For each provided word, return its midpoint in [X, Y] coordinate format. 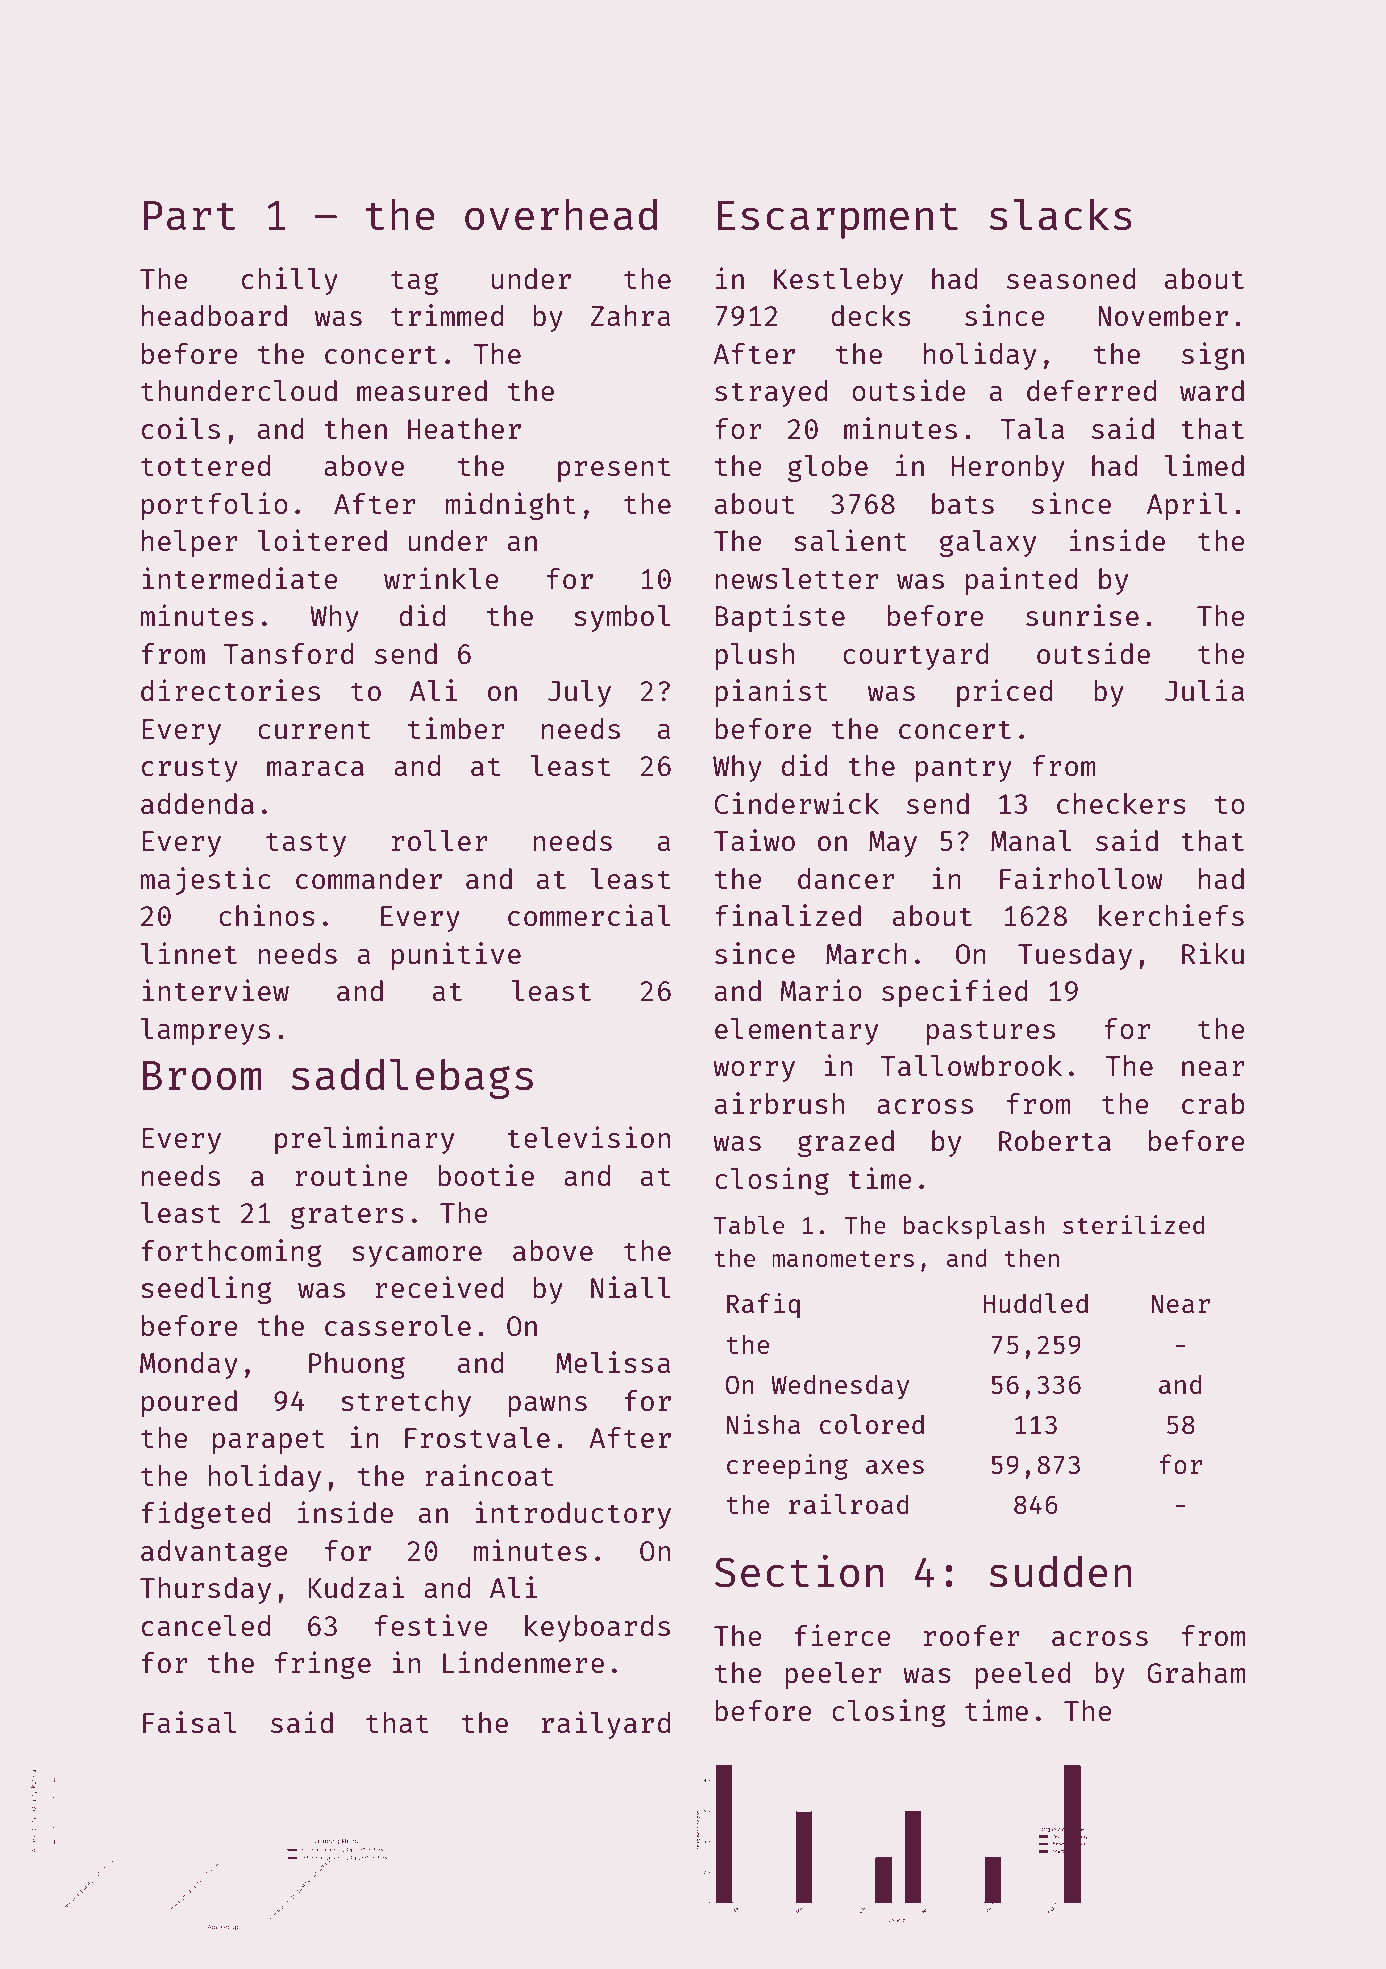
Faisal [190, 1722]
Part [190, 216]
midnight [511, 506]
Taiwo [754, 840]
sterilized [1133, 1224]
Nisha [763, 1424]
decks [871, 315]
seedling [206, 1290]
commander [369, 878]
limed [1204, 465]
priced [1004, 693]
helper [190, 543]
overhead [561, 215]
